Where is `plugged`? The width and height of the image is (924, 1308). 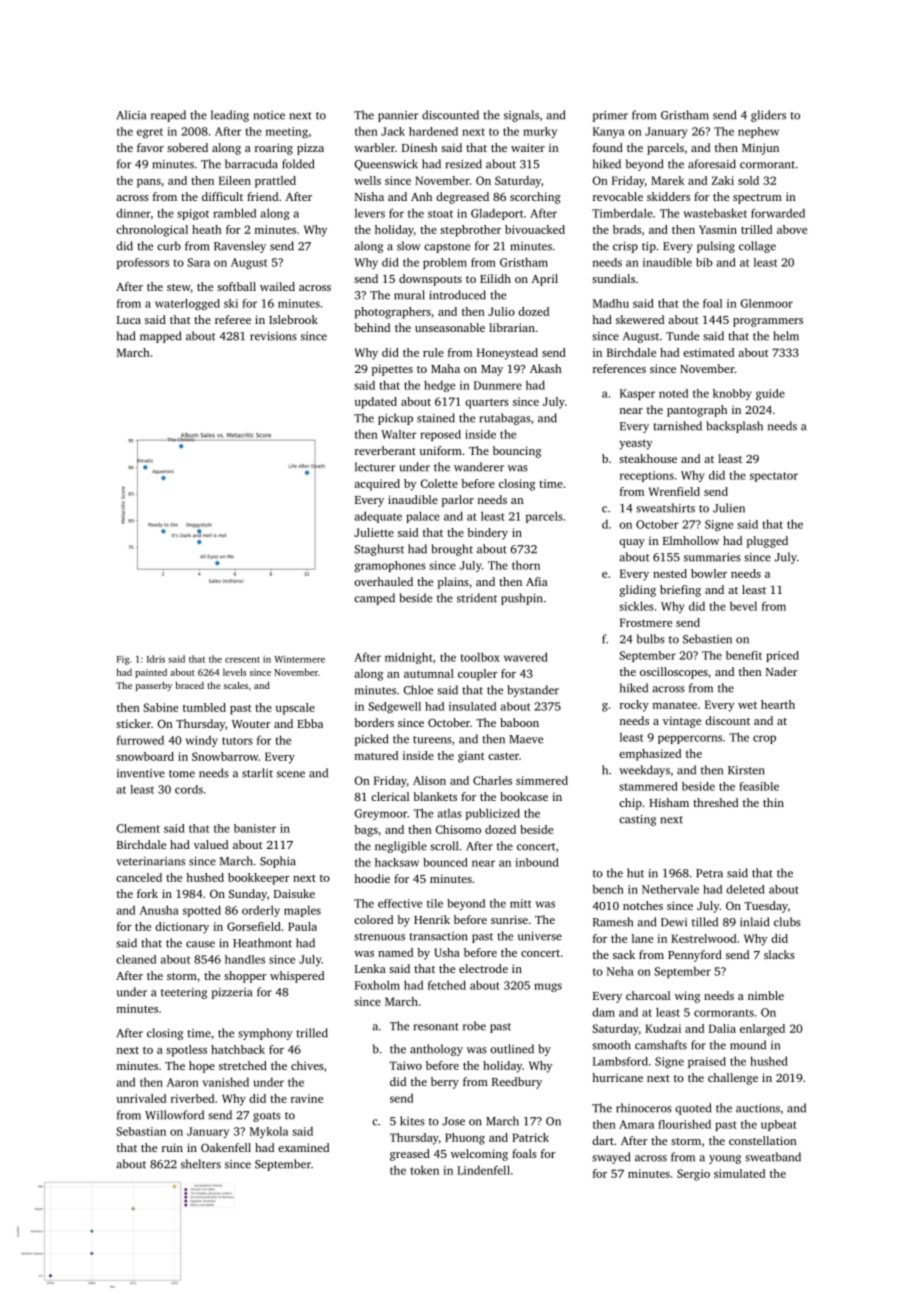
plugged is located at coordinates (767, 542).
